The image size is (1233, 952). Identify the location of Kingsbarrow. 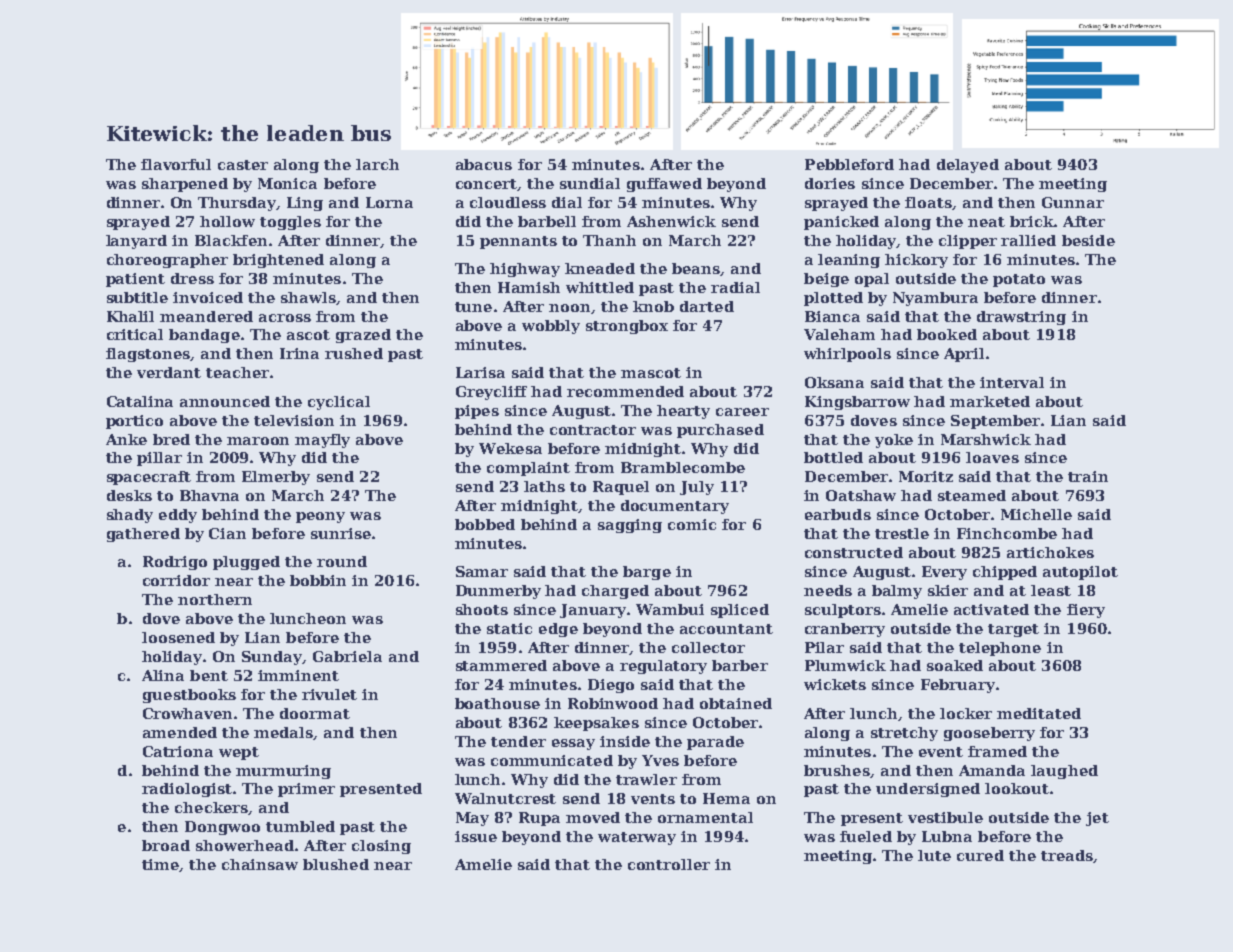
(857, 403).
